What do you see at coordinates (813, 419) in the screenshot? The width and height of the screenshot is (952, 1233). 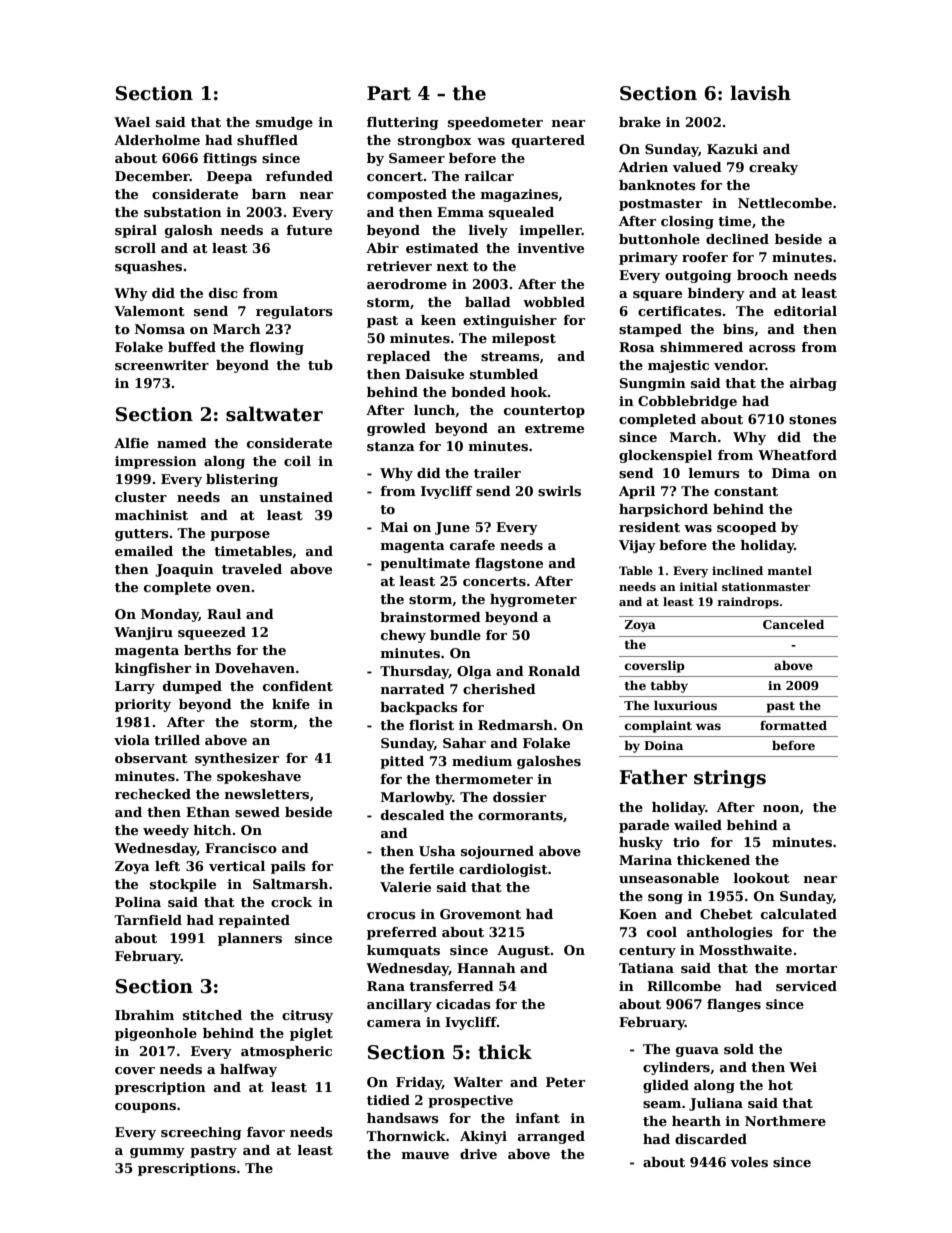 I see `stones` at bounding box center [813, 419].
